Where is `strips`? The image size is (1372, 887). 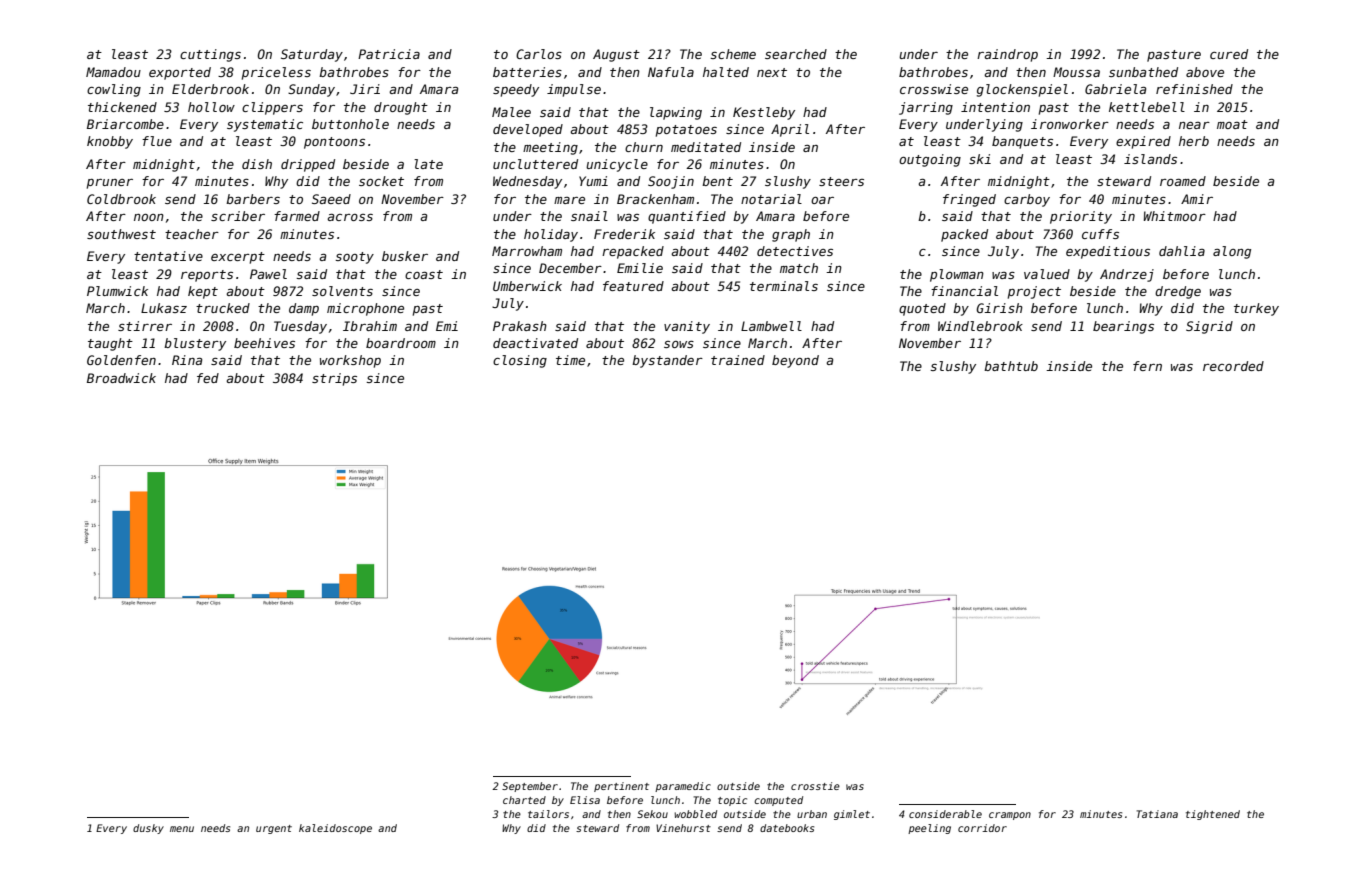 strips is located at coordinates (334, 379).
